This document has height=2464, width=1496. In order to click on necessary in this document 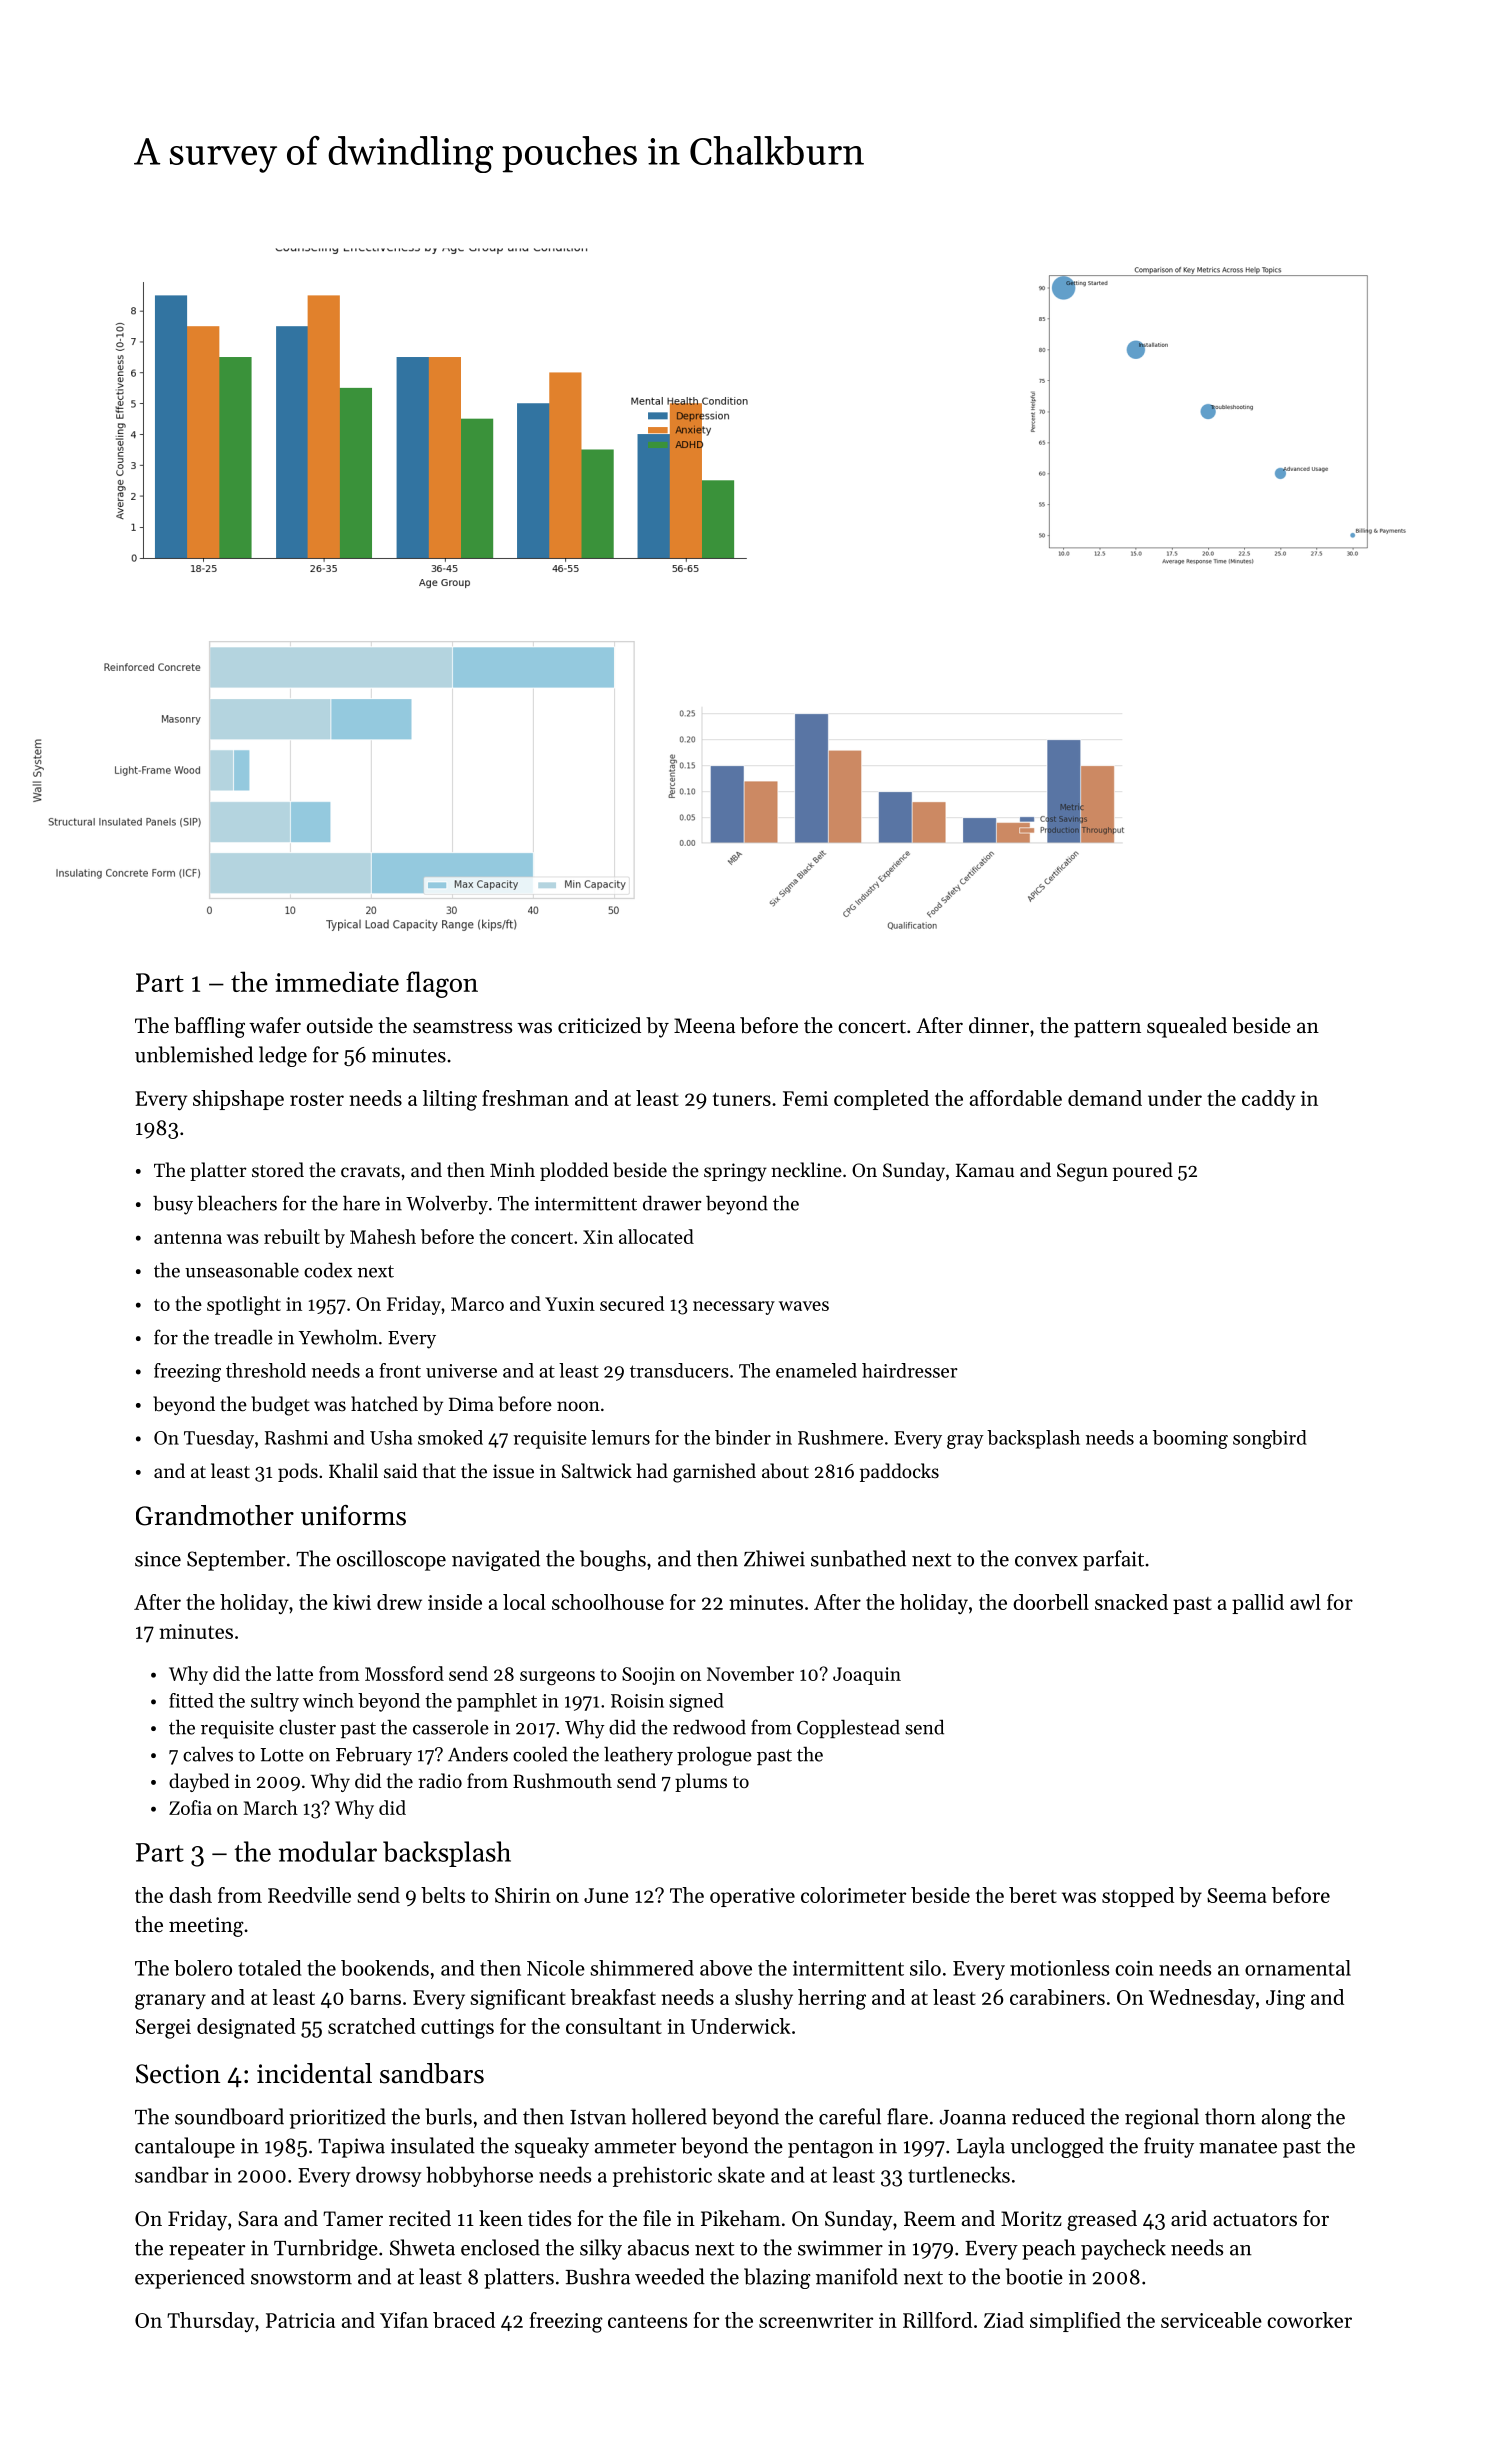, I will do `click(734, 1308)`.
